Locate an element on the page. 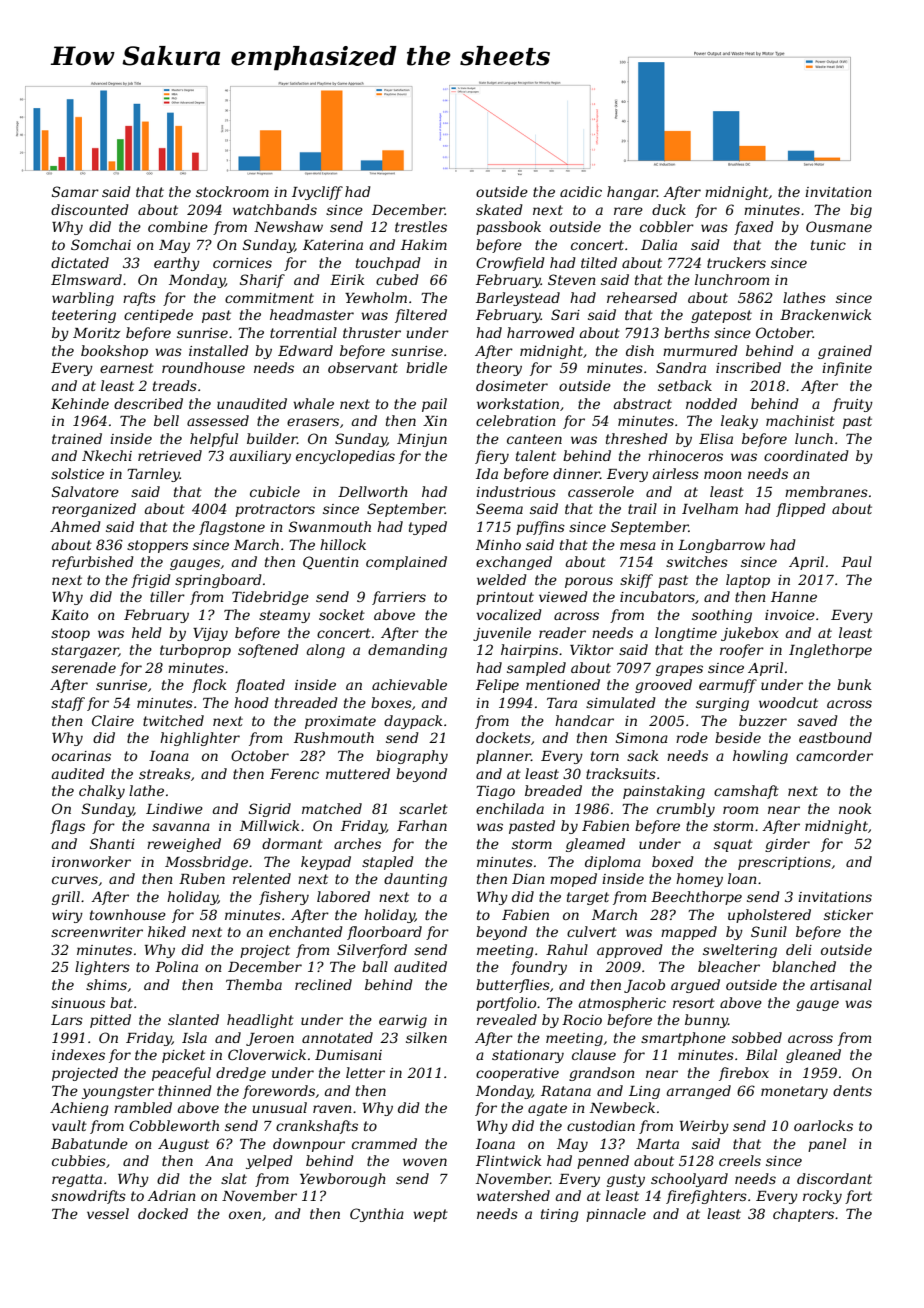 The width and height of the document is (924, 1308). matched is located at coordinates (332, 808).
